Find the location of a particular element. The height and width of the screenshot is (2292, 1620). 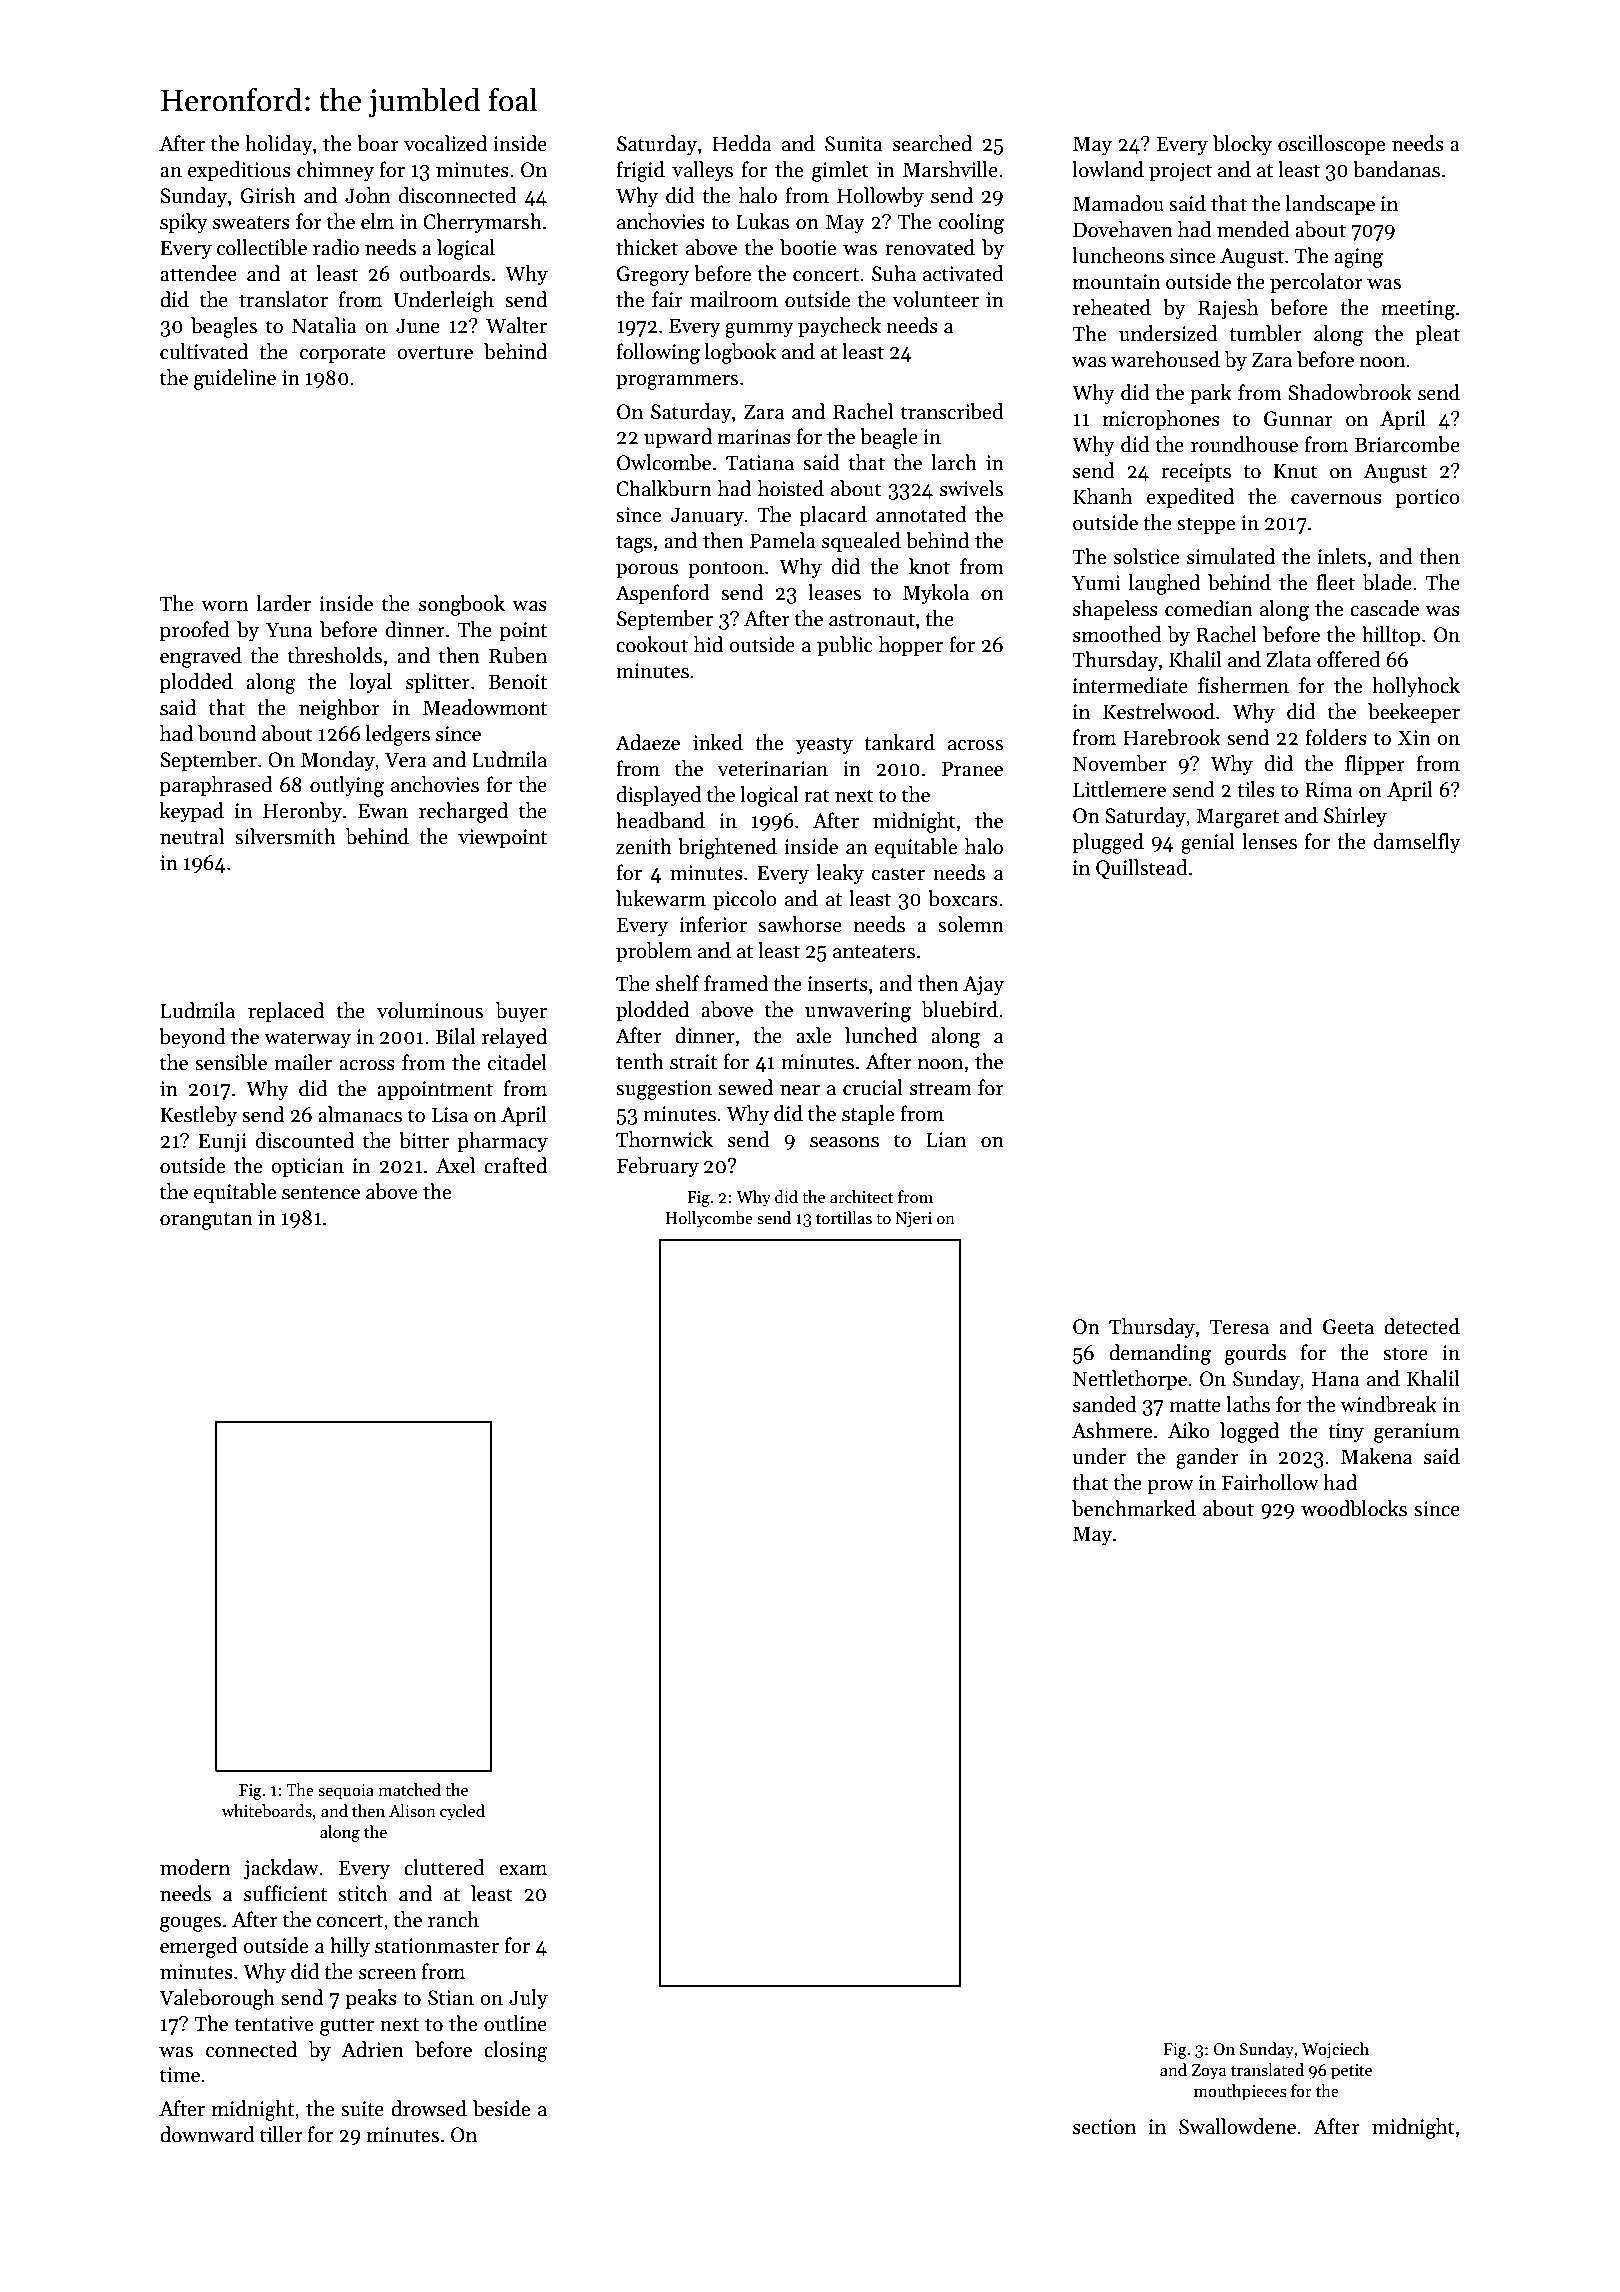

detected is located at coordinates (1422, 1326).
